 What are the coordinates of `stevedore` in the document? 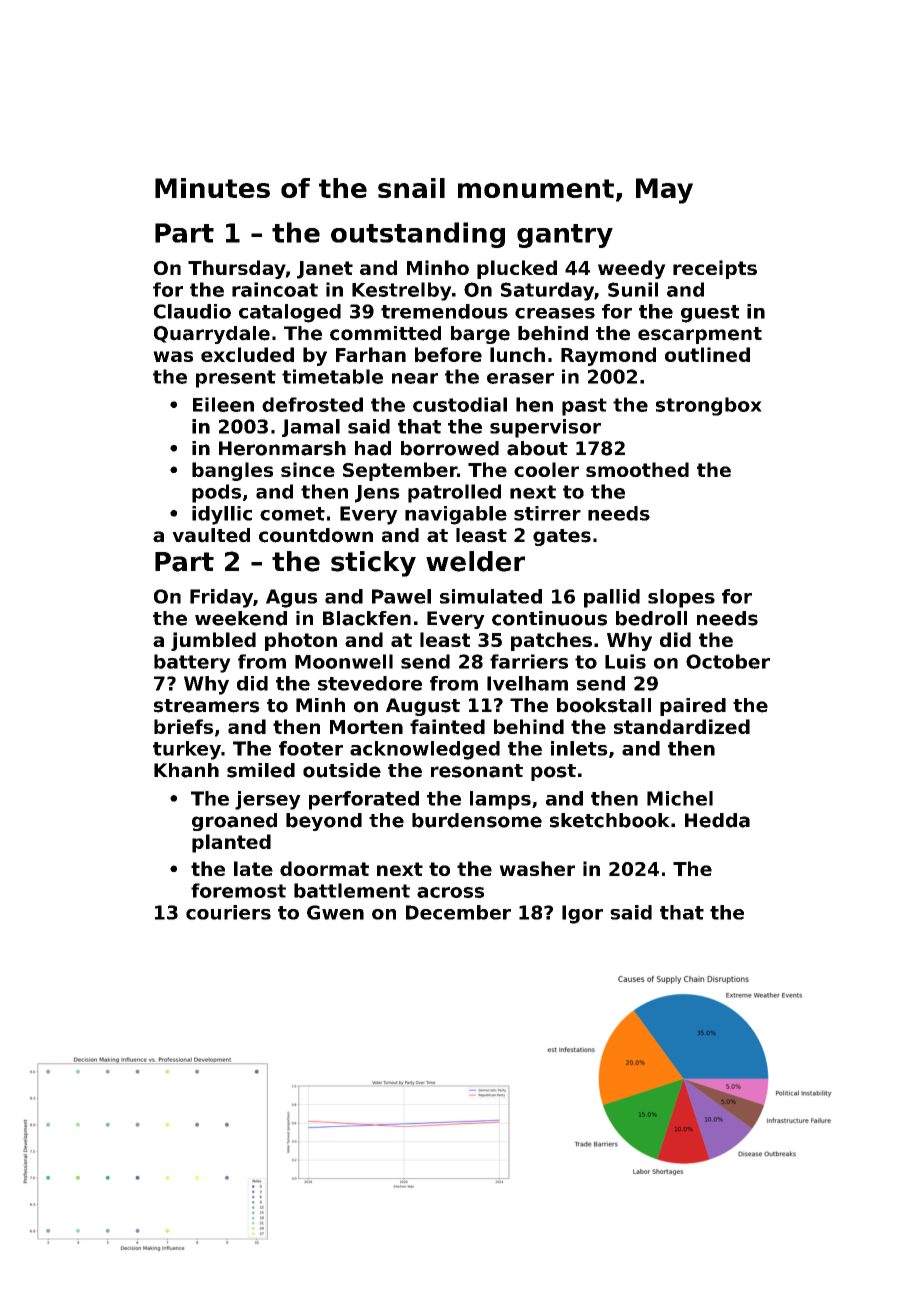 It's located at (370, 683).
